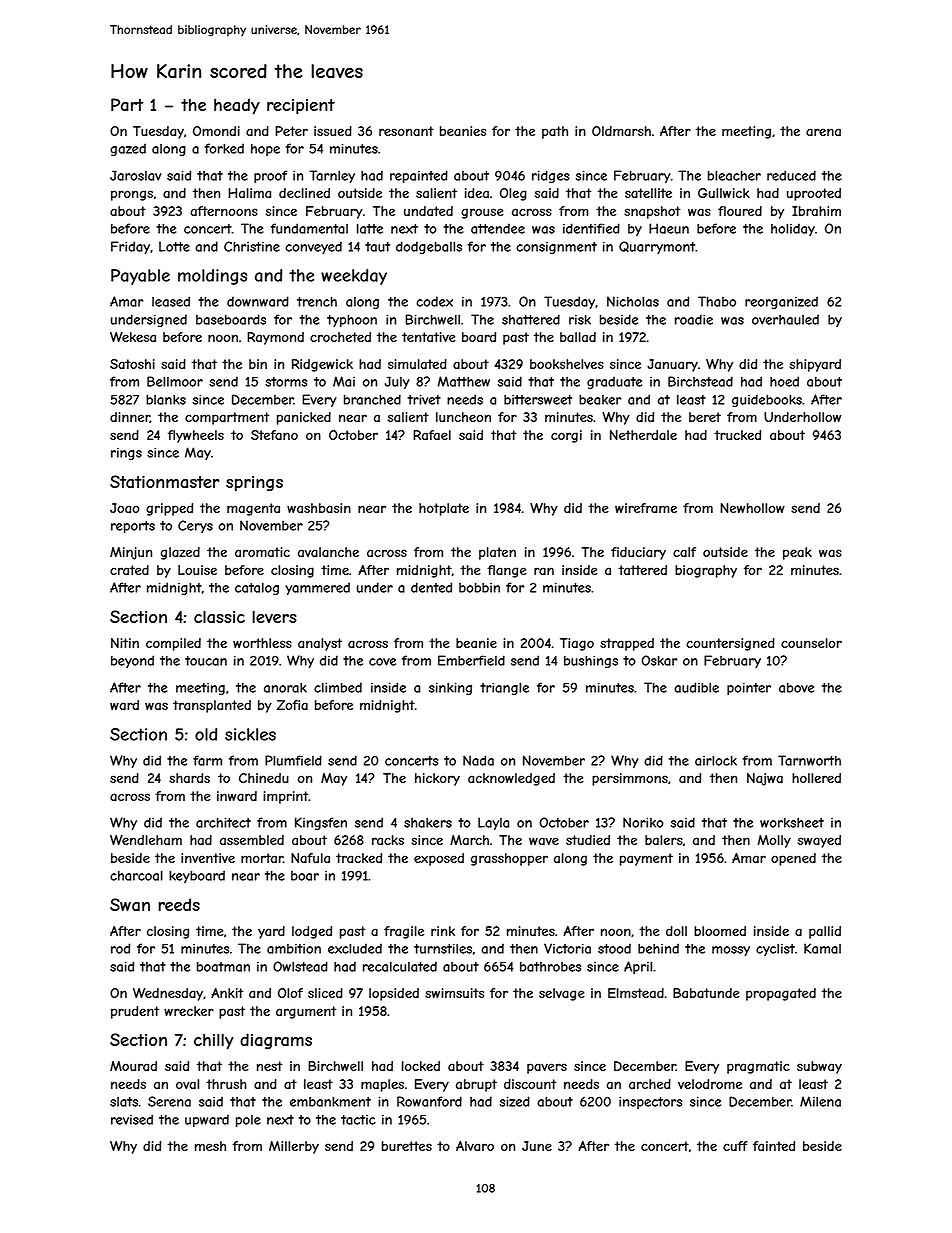 Image resolution: width=952 pixels, height=1233 pixels. What do you see at coordinates (428, 822) in the page?
I see `shakers` at bounding box center [428, 822].
